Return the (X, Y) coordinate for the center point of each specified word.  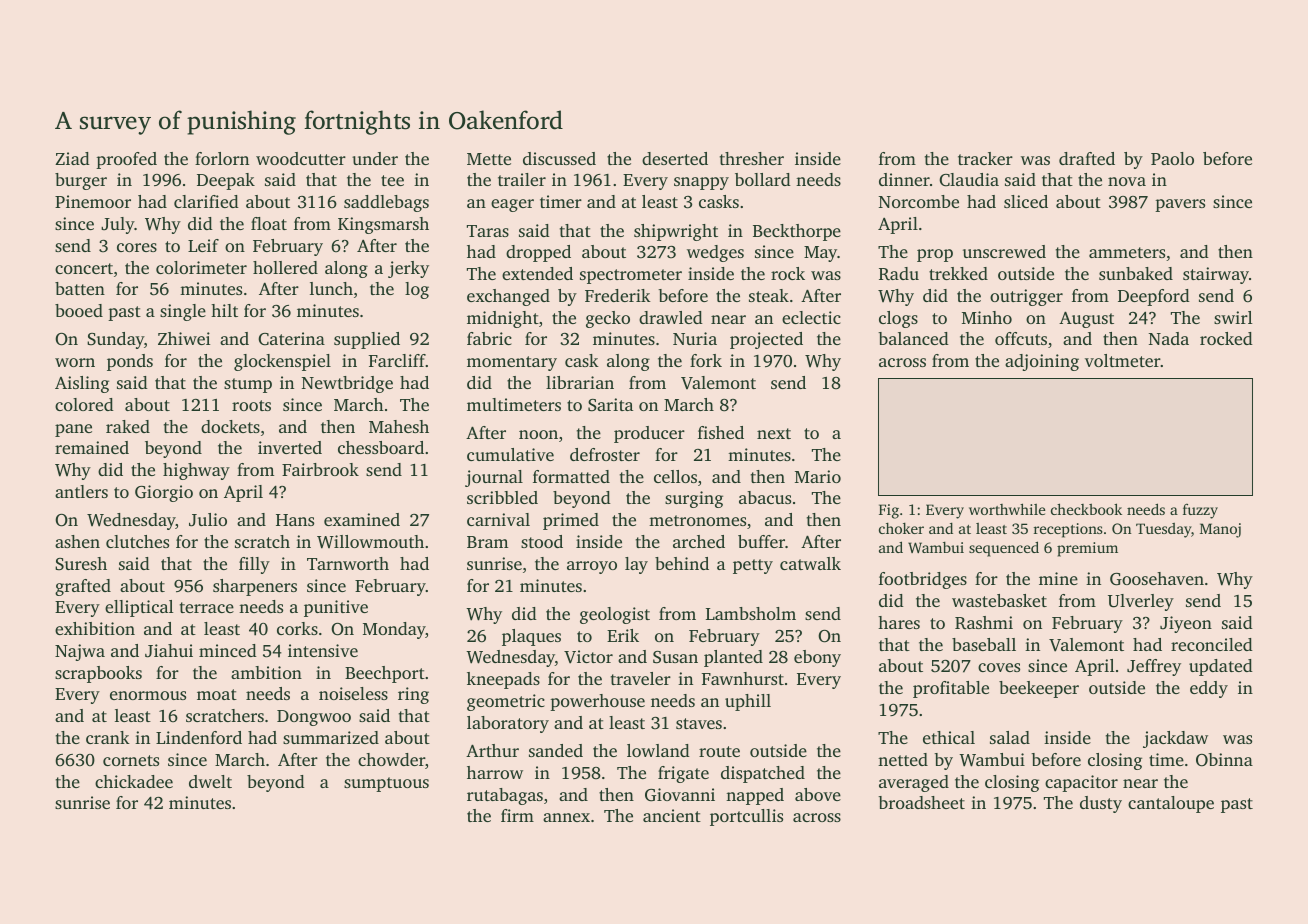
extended (537, 273)
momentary (512, 363)
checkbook (1086, 509)
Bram (487, 542)
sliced (1026, 201)
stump (248, 385)
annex (566, 817)
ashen (77, 541)
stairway (1216, 275)
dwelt (210, 781)
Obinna (1224, 760)
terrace (207, 607)
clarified (206, 201)
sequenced (1004, 549)
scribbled (502, 497)
